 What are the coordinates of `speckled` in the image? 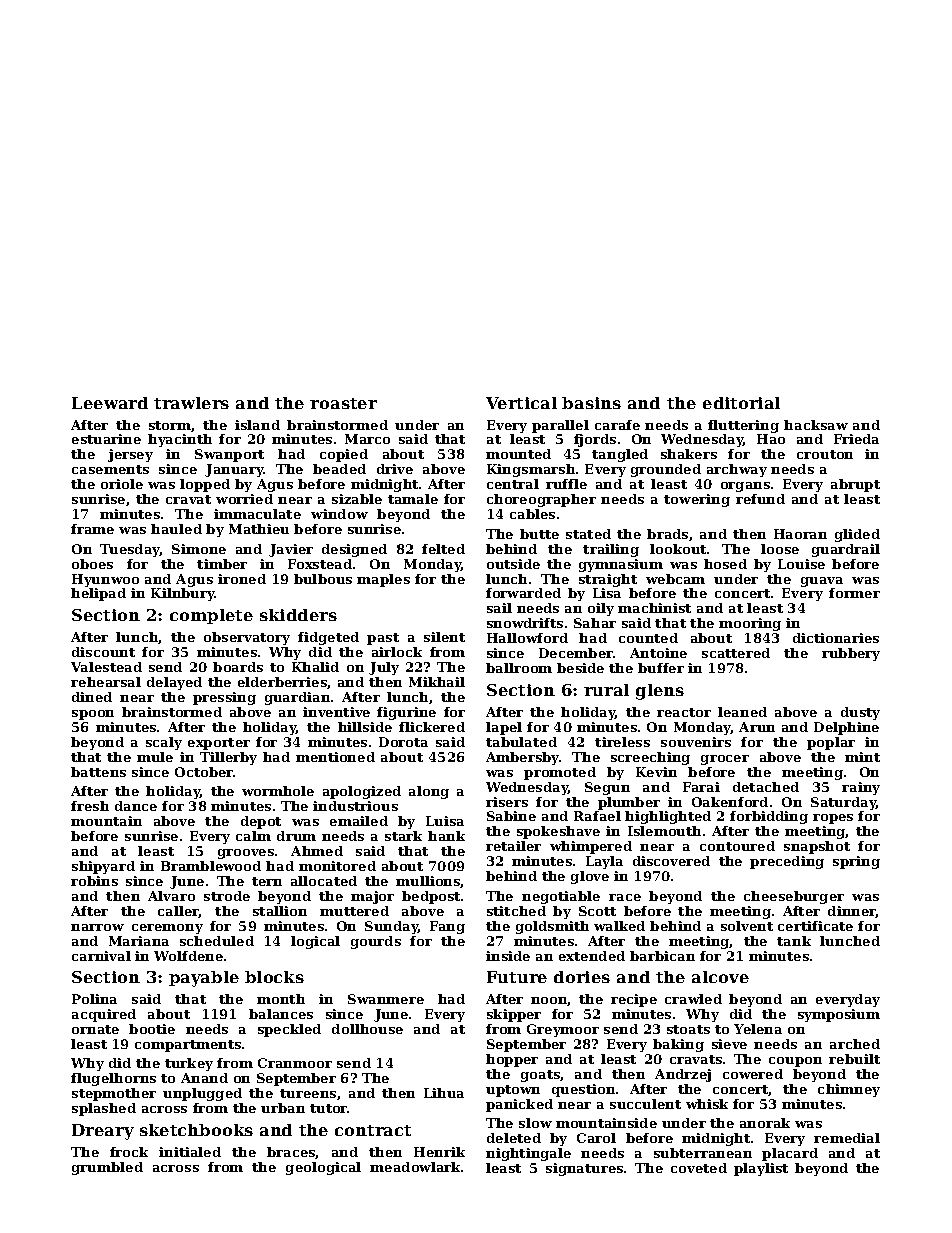 It's located at (289, 1030).
